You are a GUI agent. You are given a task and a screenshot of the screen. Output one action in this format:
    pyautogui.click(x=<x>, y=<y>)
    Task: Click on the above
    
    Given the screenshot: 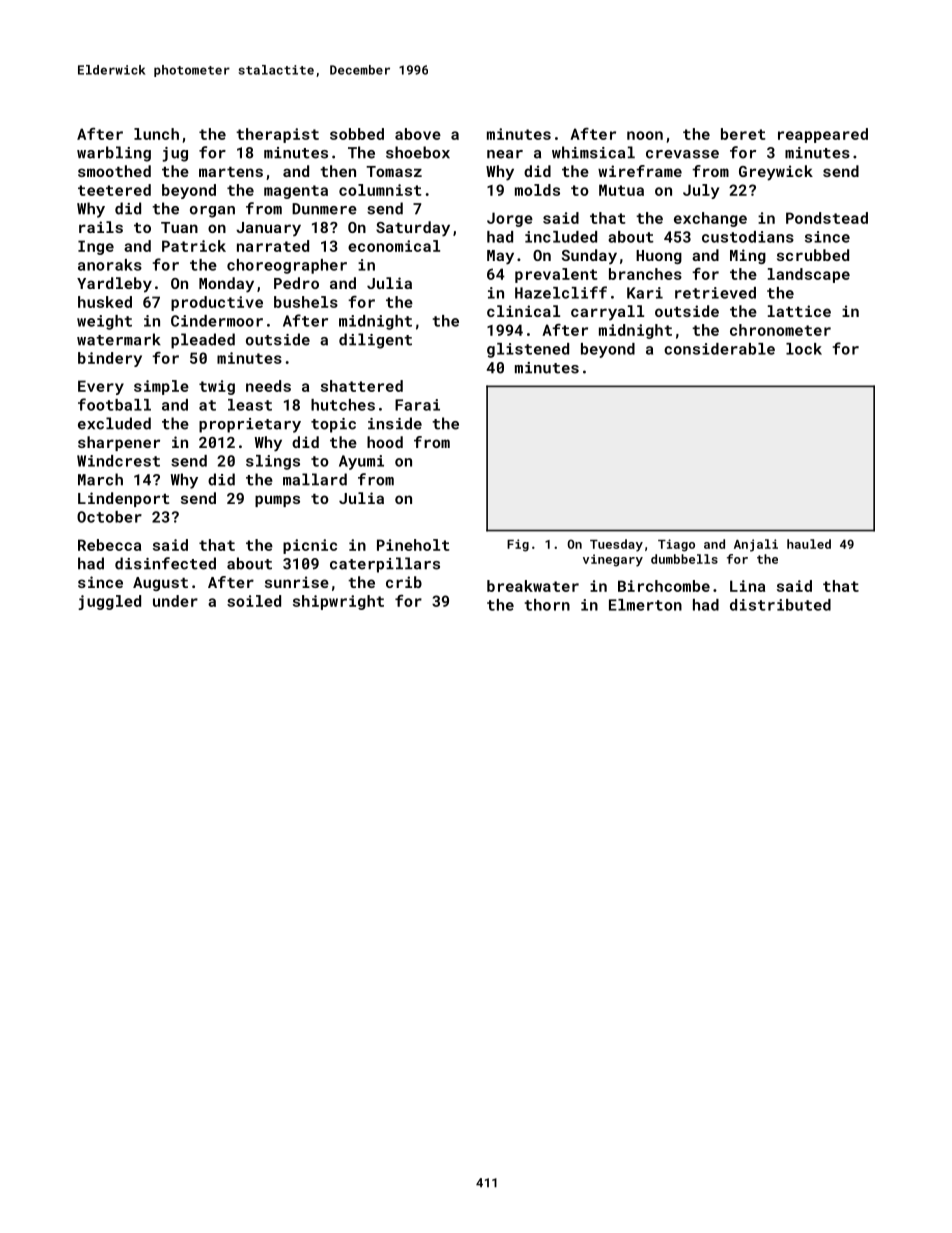 What is the action you would take?
    pyautogui.click(x=418, y=134)
